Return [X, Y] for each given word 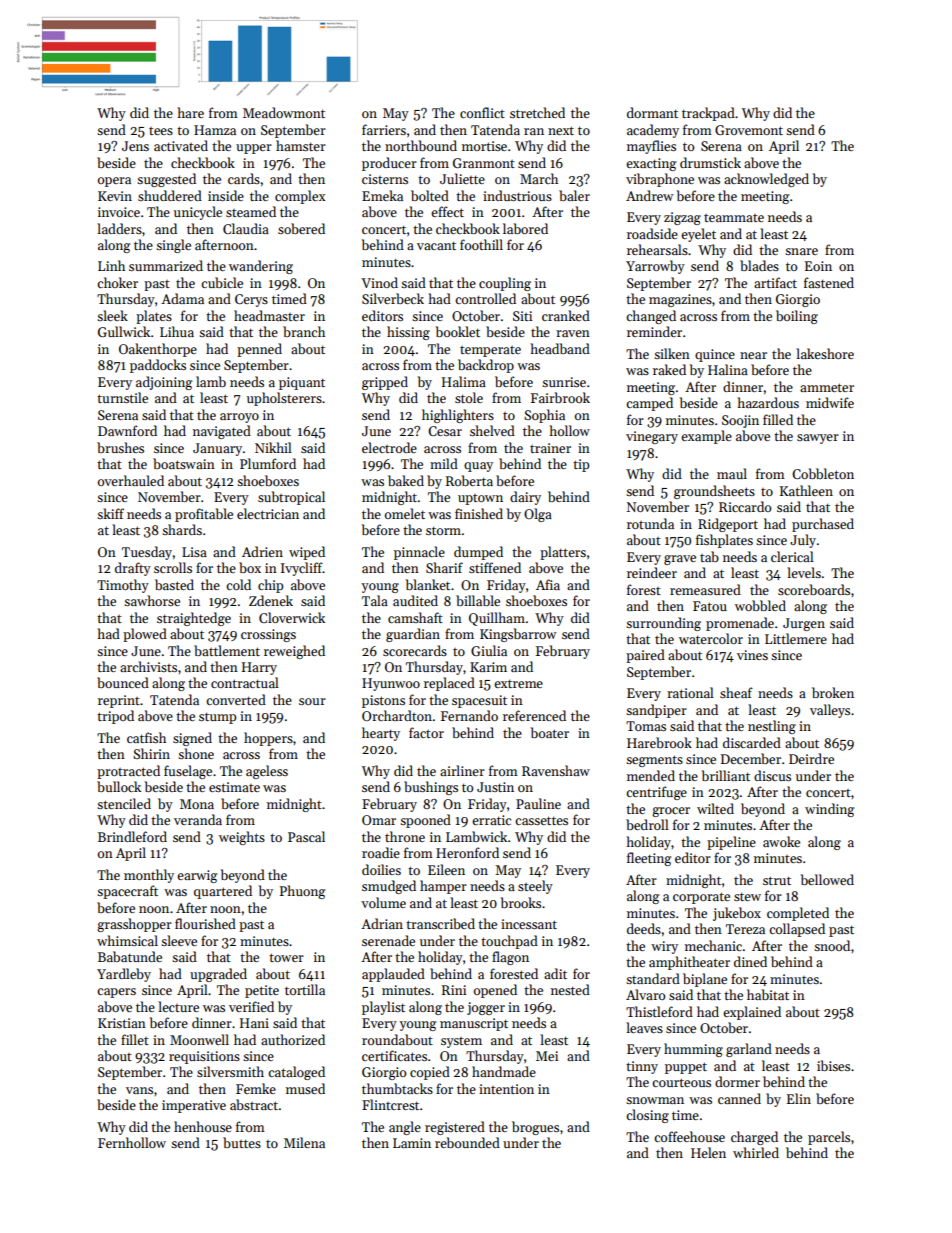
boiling [797, 317]
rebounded [467, 1142]
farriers [384, 129]
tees [161, 131]
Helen [708, 1152]
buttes [242, 1142]
